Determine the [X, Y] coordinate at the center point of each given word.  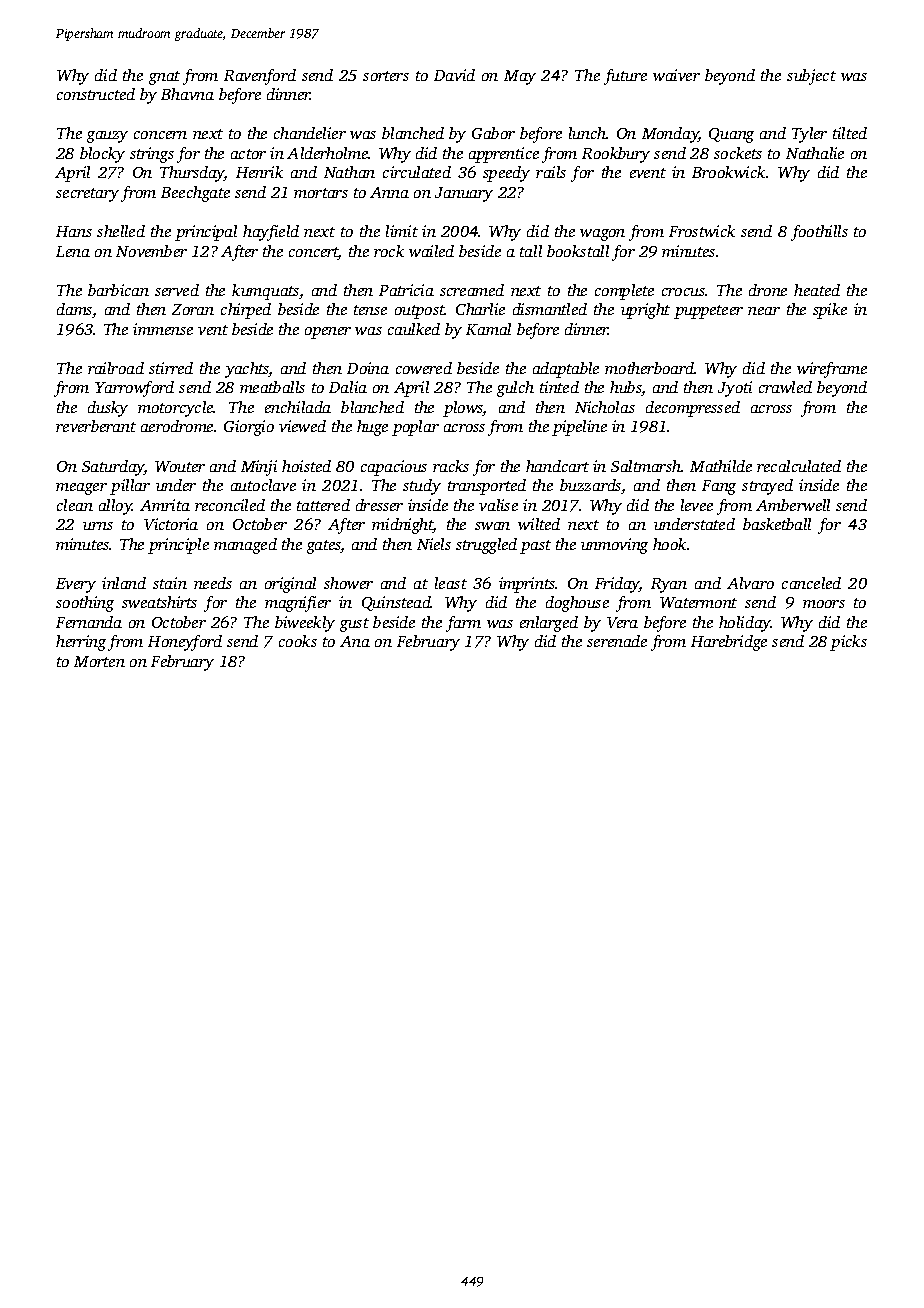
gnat [164, 78]
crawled [785, 387]
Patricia [406, 290]
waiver [676, 75]
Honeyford [185, 643]
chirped [246, 311]
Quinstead [396, 603]
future [625, 77]
